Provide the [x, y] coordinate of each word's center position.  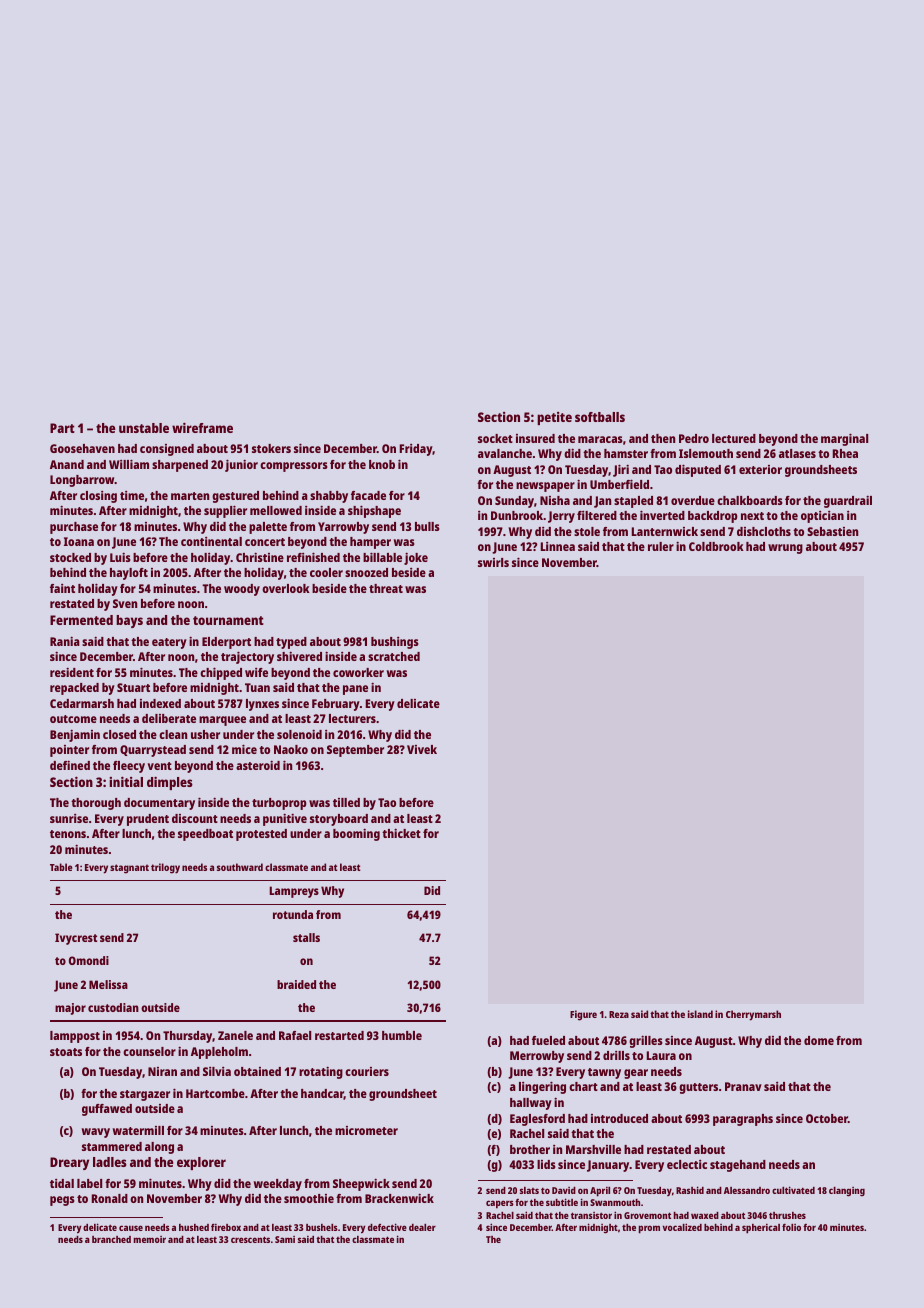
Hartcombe [215, 1093]
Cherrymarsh [753, 1015]
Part [62, 428]
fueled [548, 1040]
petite [554, 418]
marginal [844, 439]
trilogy [165, 868]
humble [402, 1035]
